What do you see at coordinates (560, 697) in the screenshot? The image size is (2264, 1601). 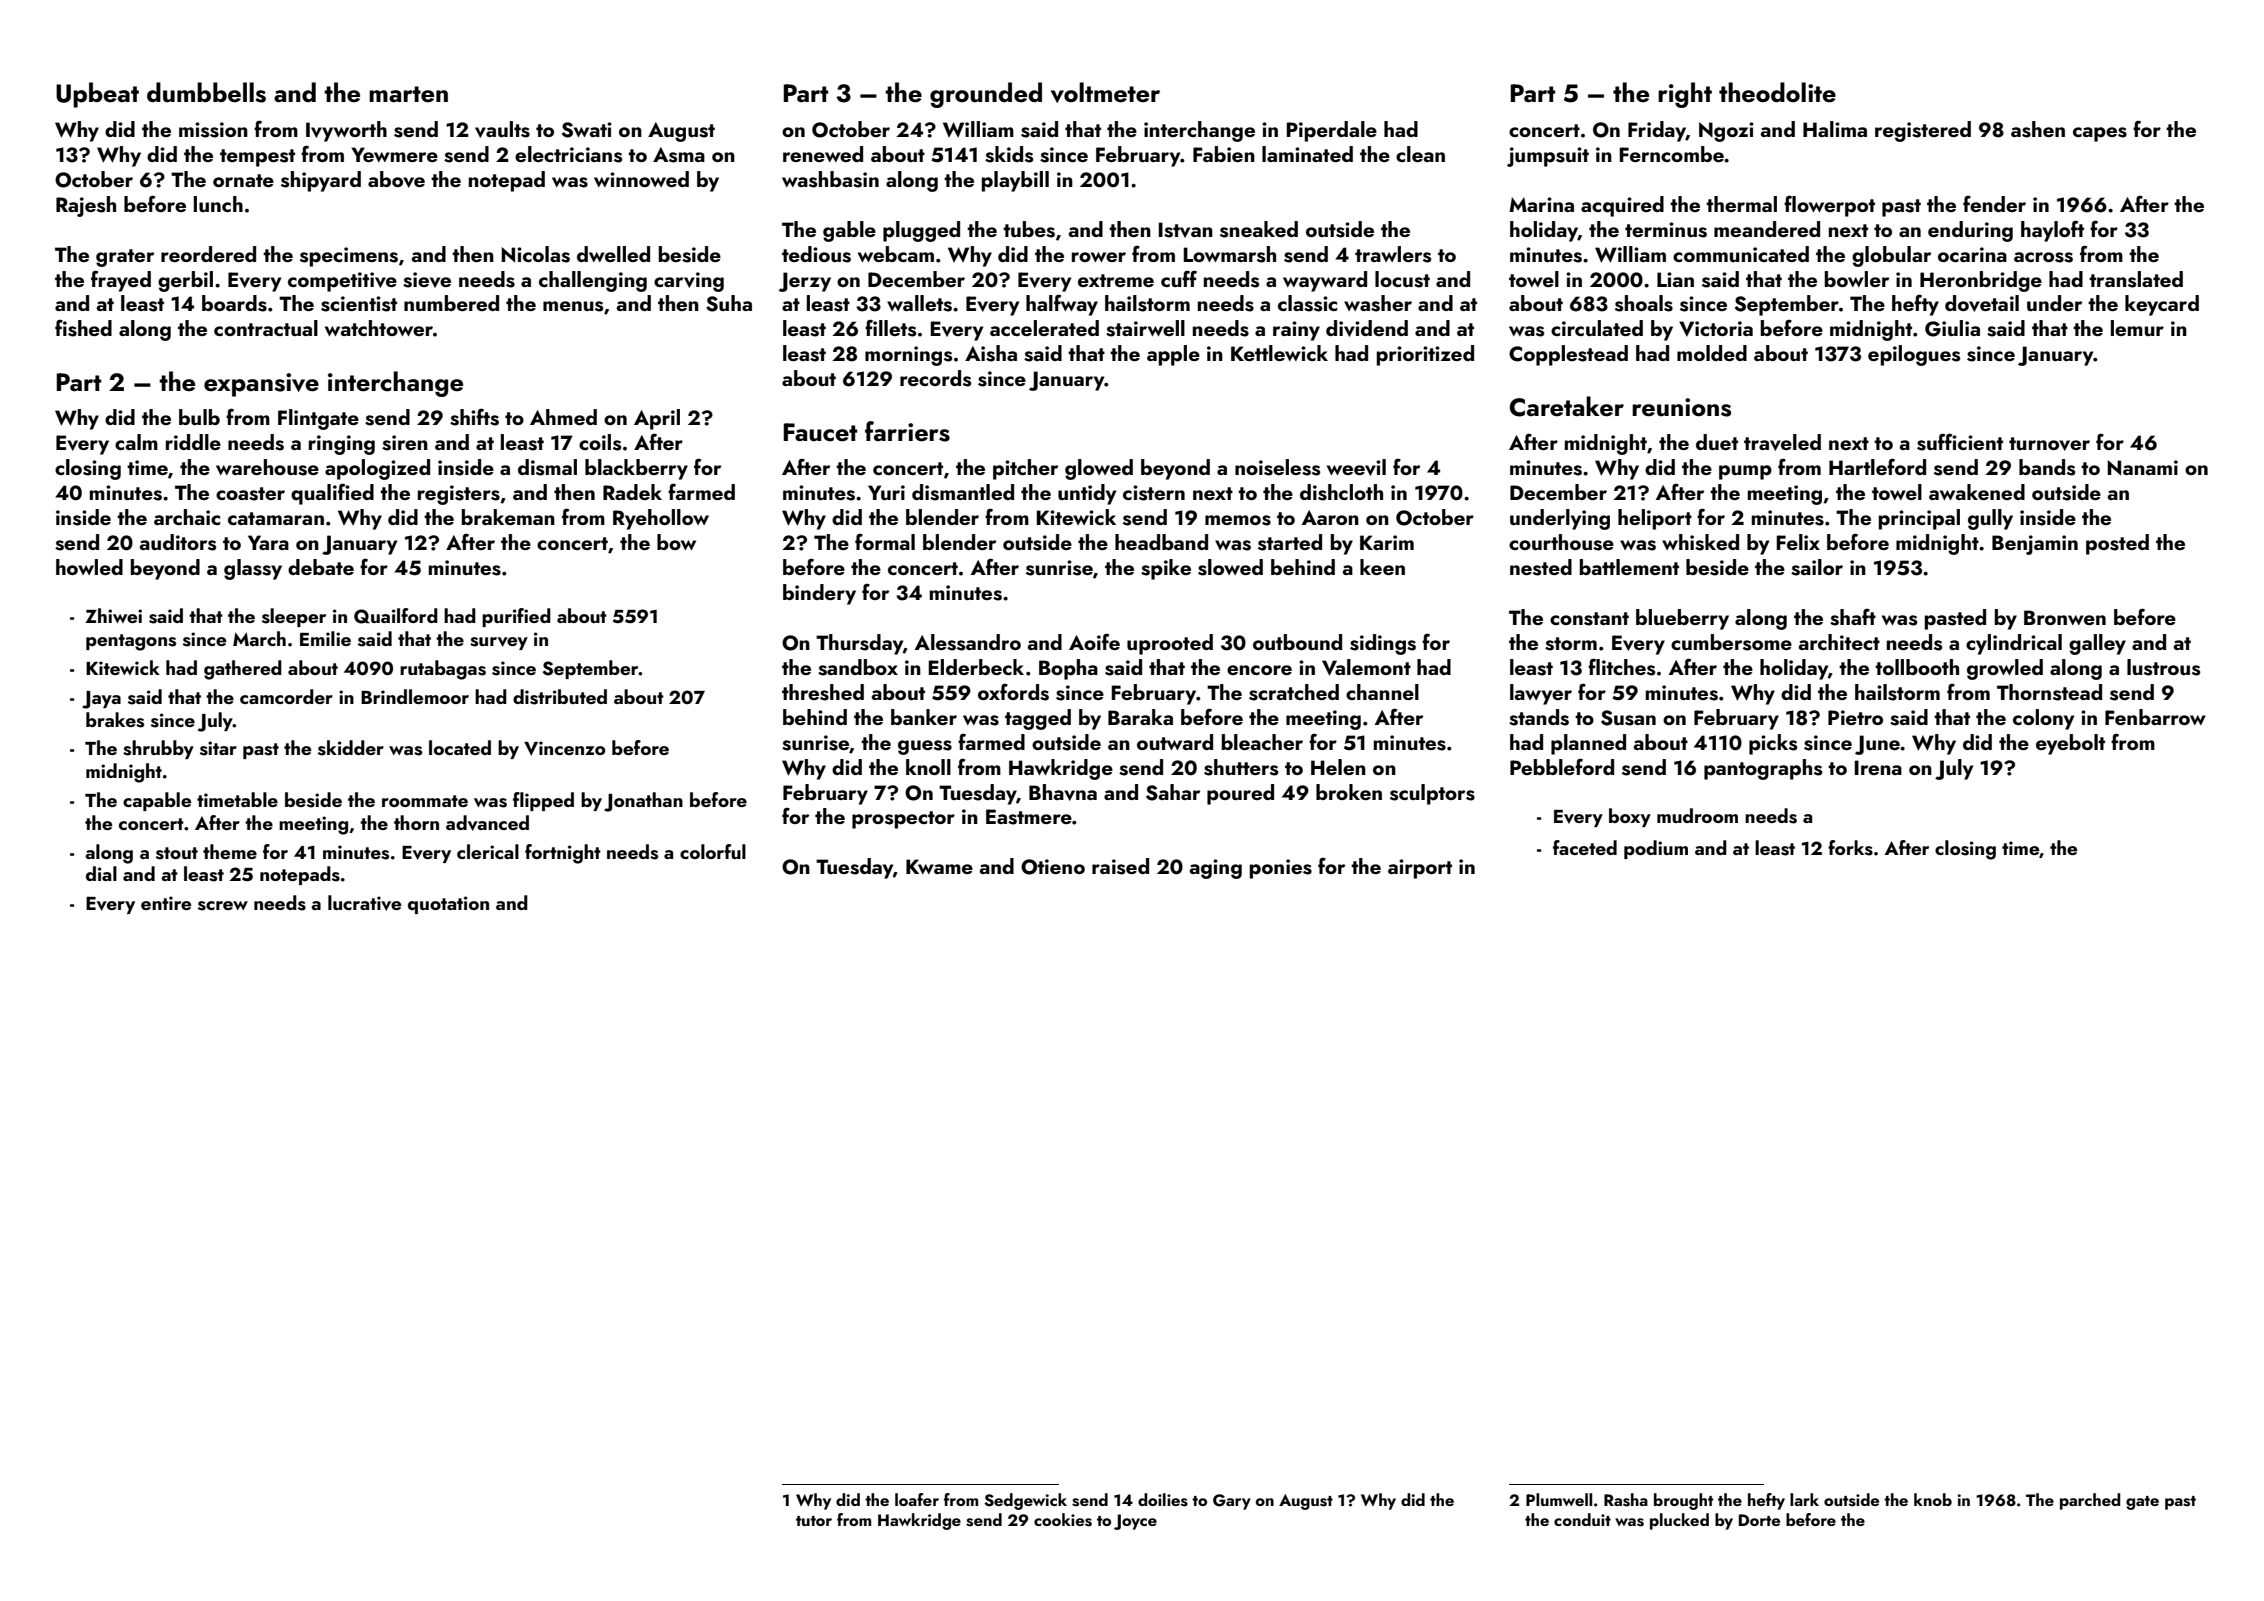 I see `distributed` at bounding box center [560, 697].
